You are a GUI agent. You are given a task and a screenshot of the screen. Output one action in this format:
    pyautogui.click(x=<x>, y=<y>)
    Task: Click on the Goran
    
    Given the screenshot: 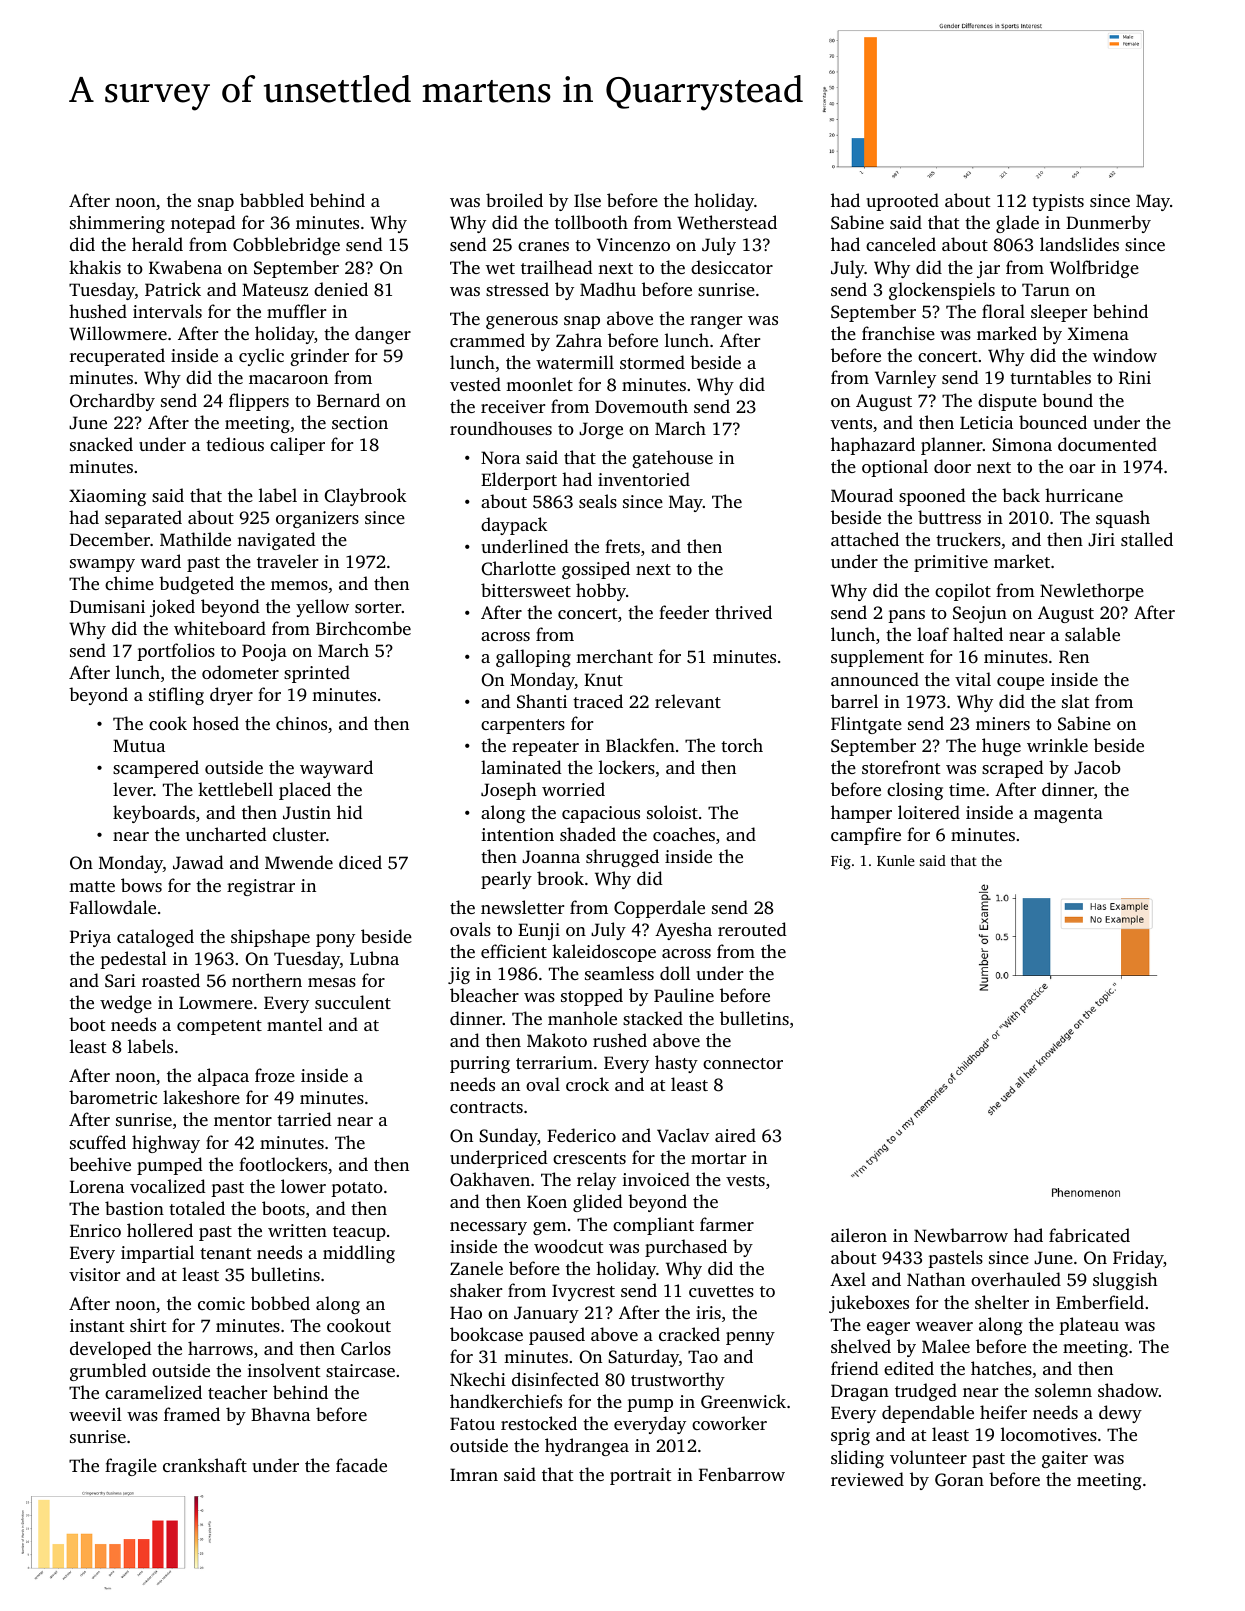 What is the action you would take?
    pyautogui.click(x=959, y=1480)
